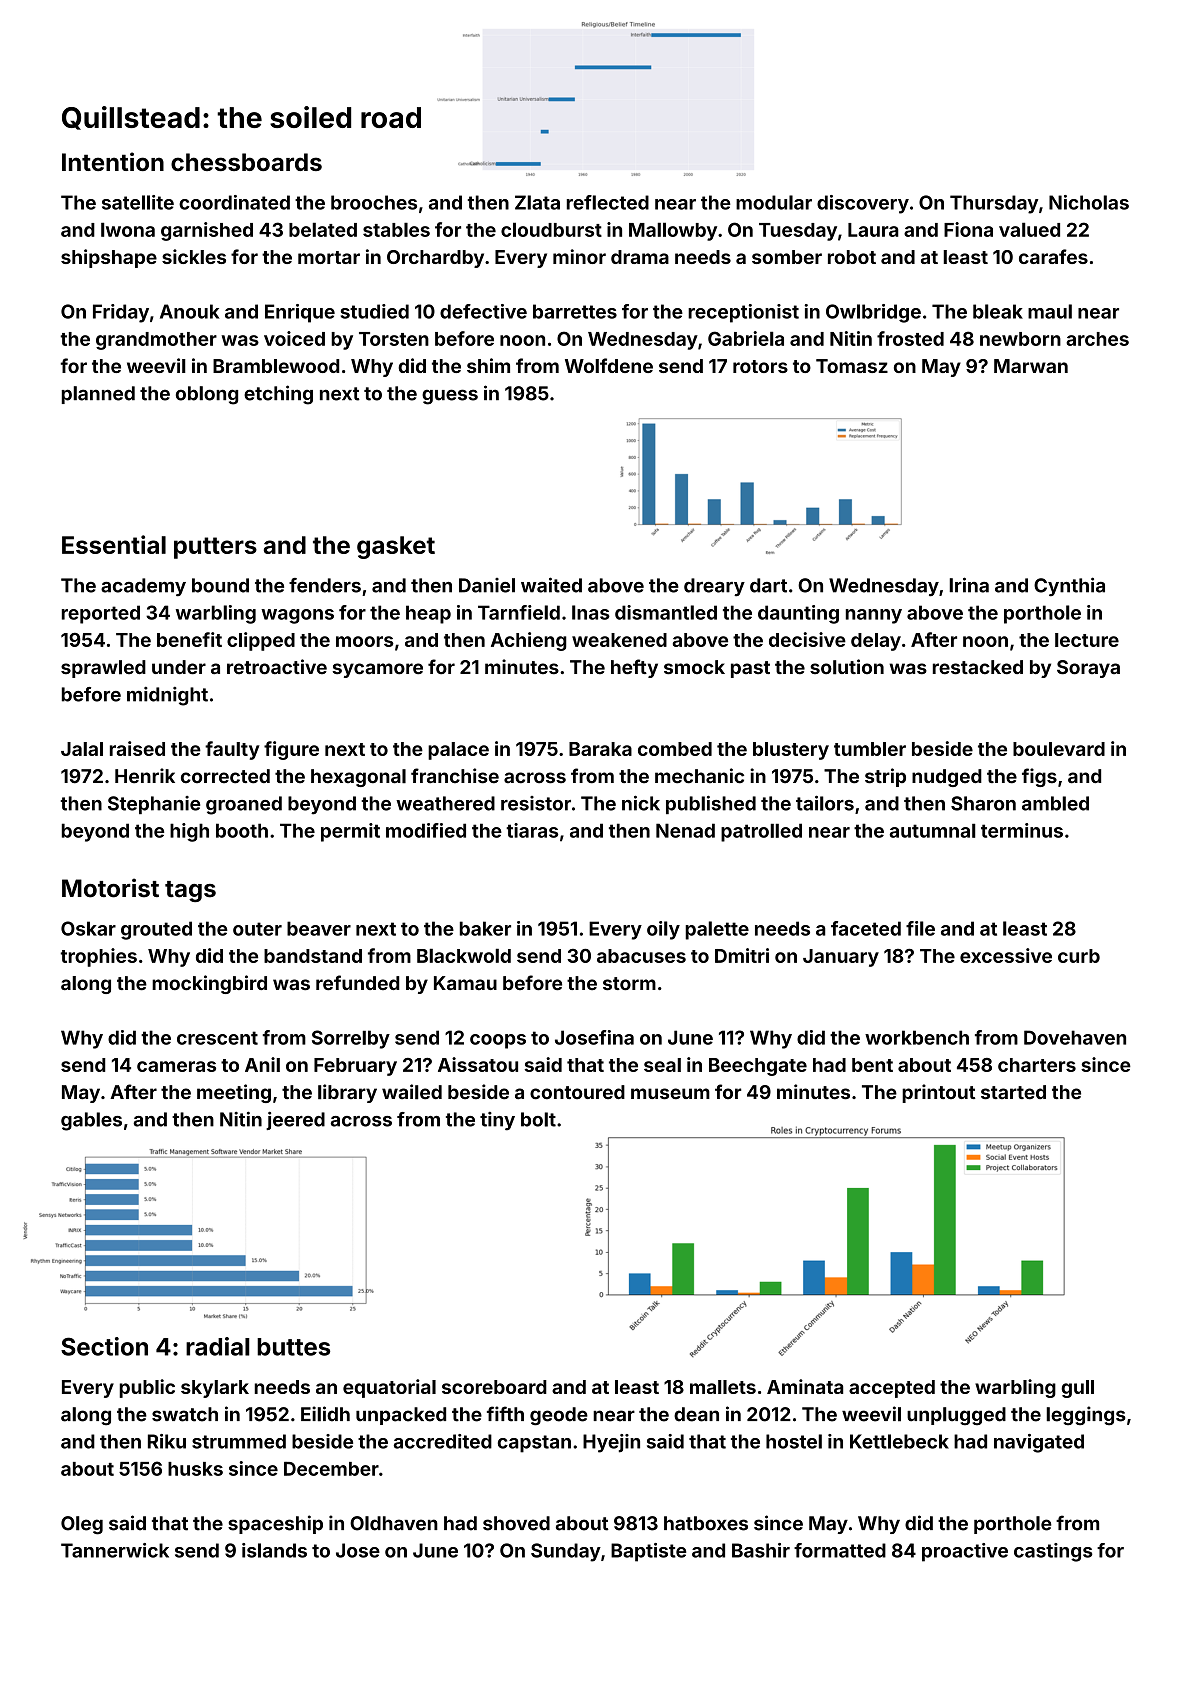  I want to click on trophies, so click(99, 957).
